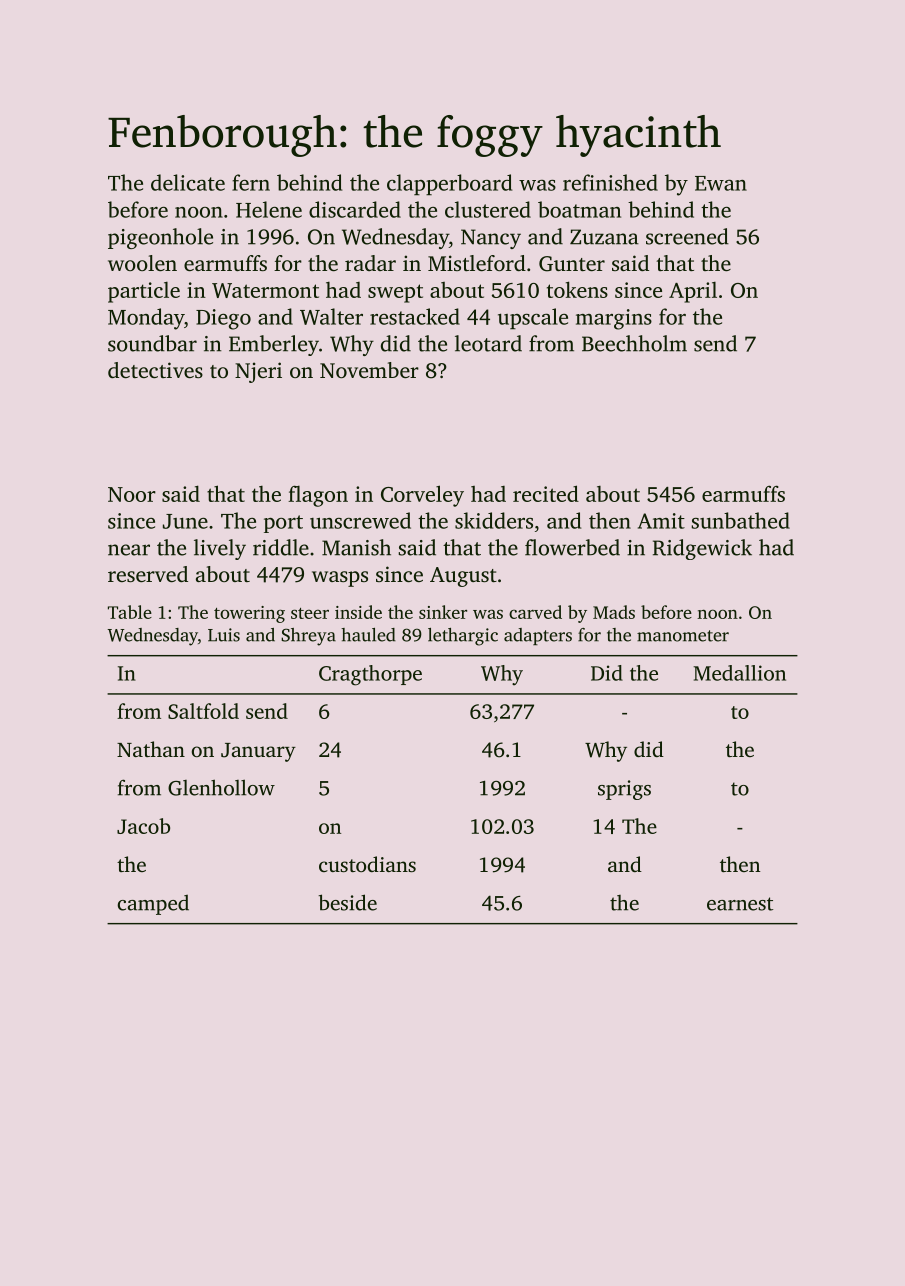  I want to click on Corveley, so click(422, 496).
